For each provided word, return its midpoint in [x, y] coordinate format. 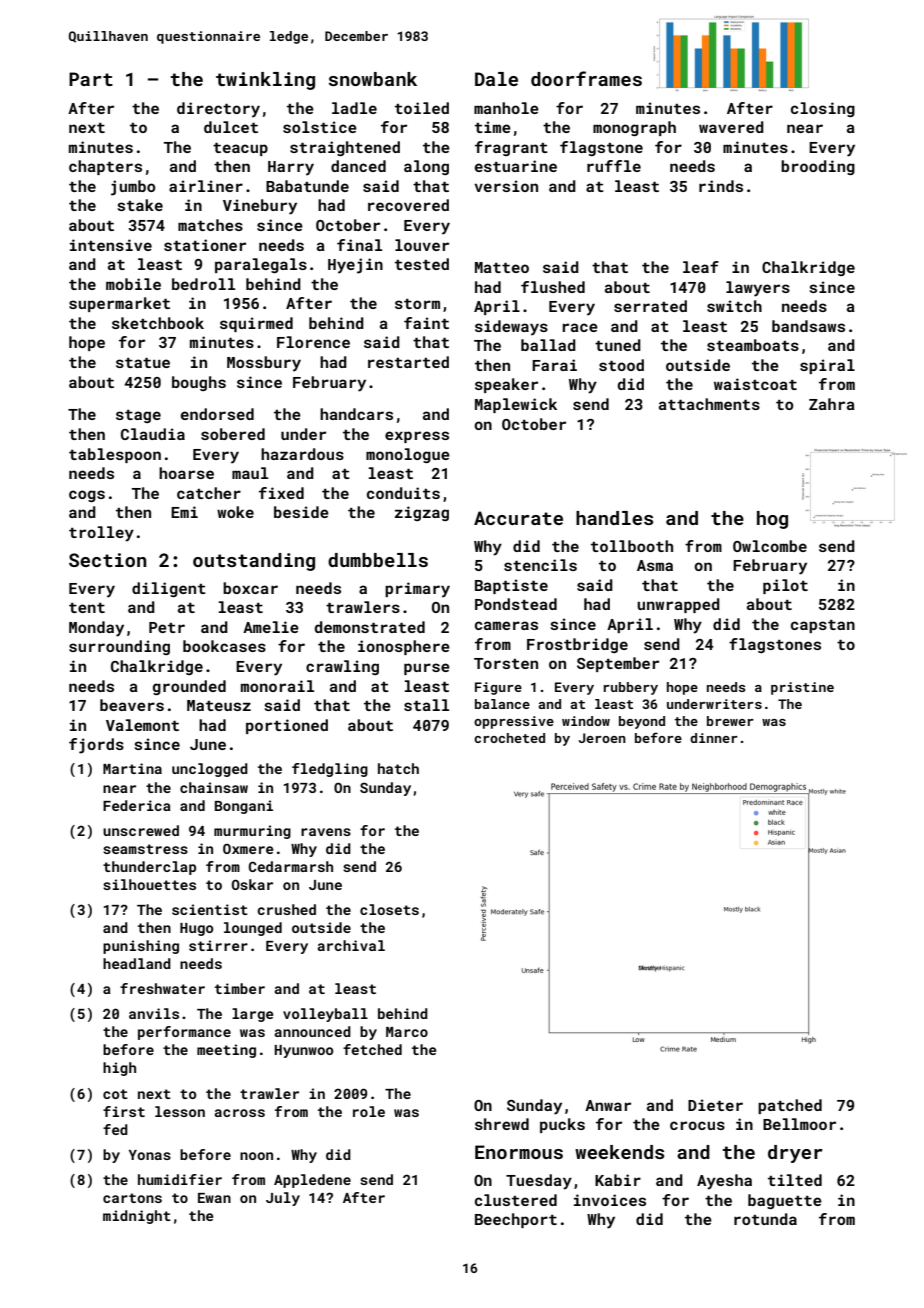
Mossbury [264, 364]
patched [790, 1106]
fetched [372, 1049]
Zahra [832, 404]
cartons [132, 1198]
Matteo [502, 267]
